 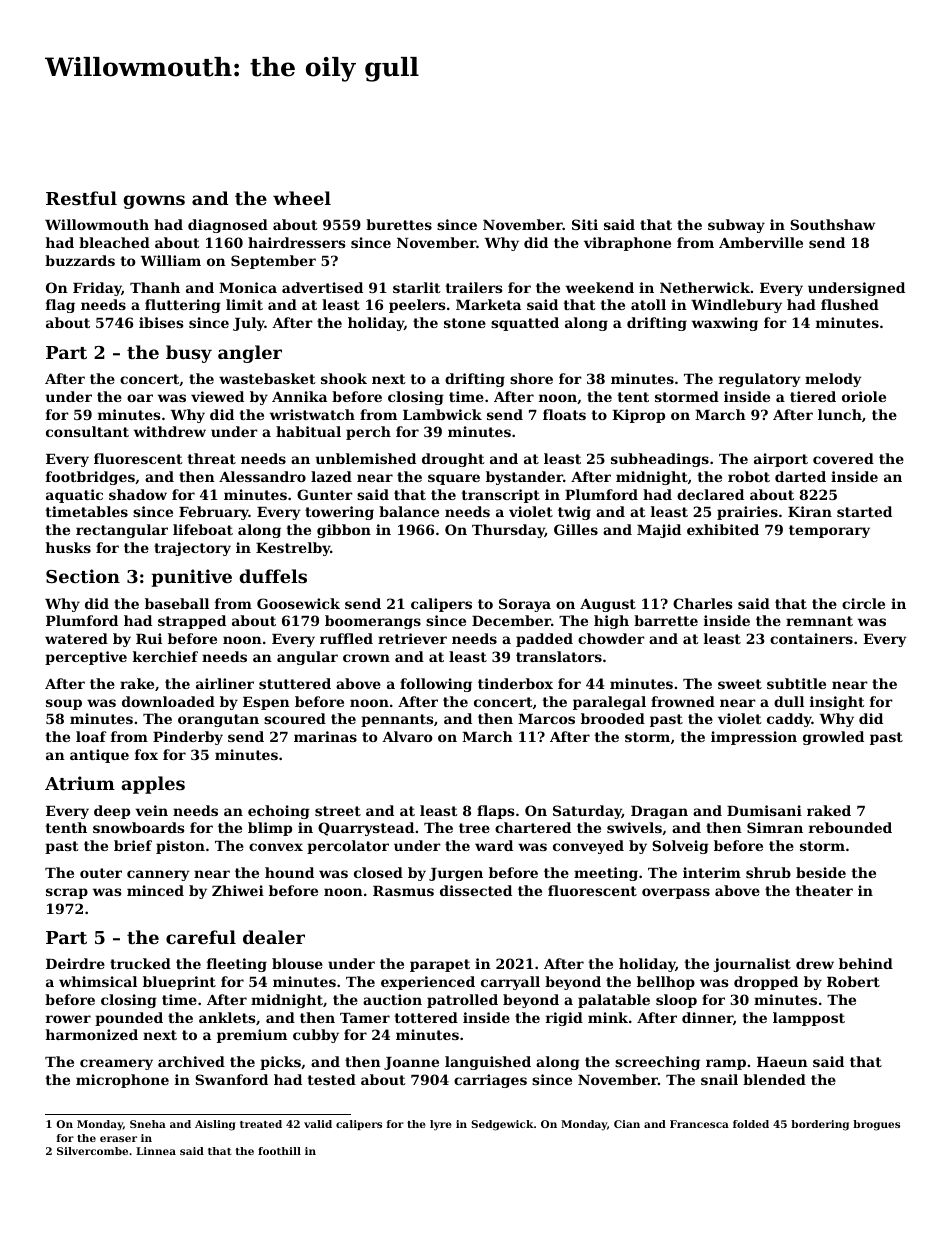 I want to click on Southshaw, so click(x=832, y=224).
